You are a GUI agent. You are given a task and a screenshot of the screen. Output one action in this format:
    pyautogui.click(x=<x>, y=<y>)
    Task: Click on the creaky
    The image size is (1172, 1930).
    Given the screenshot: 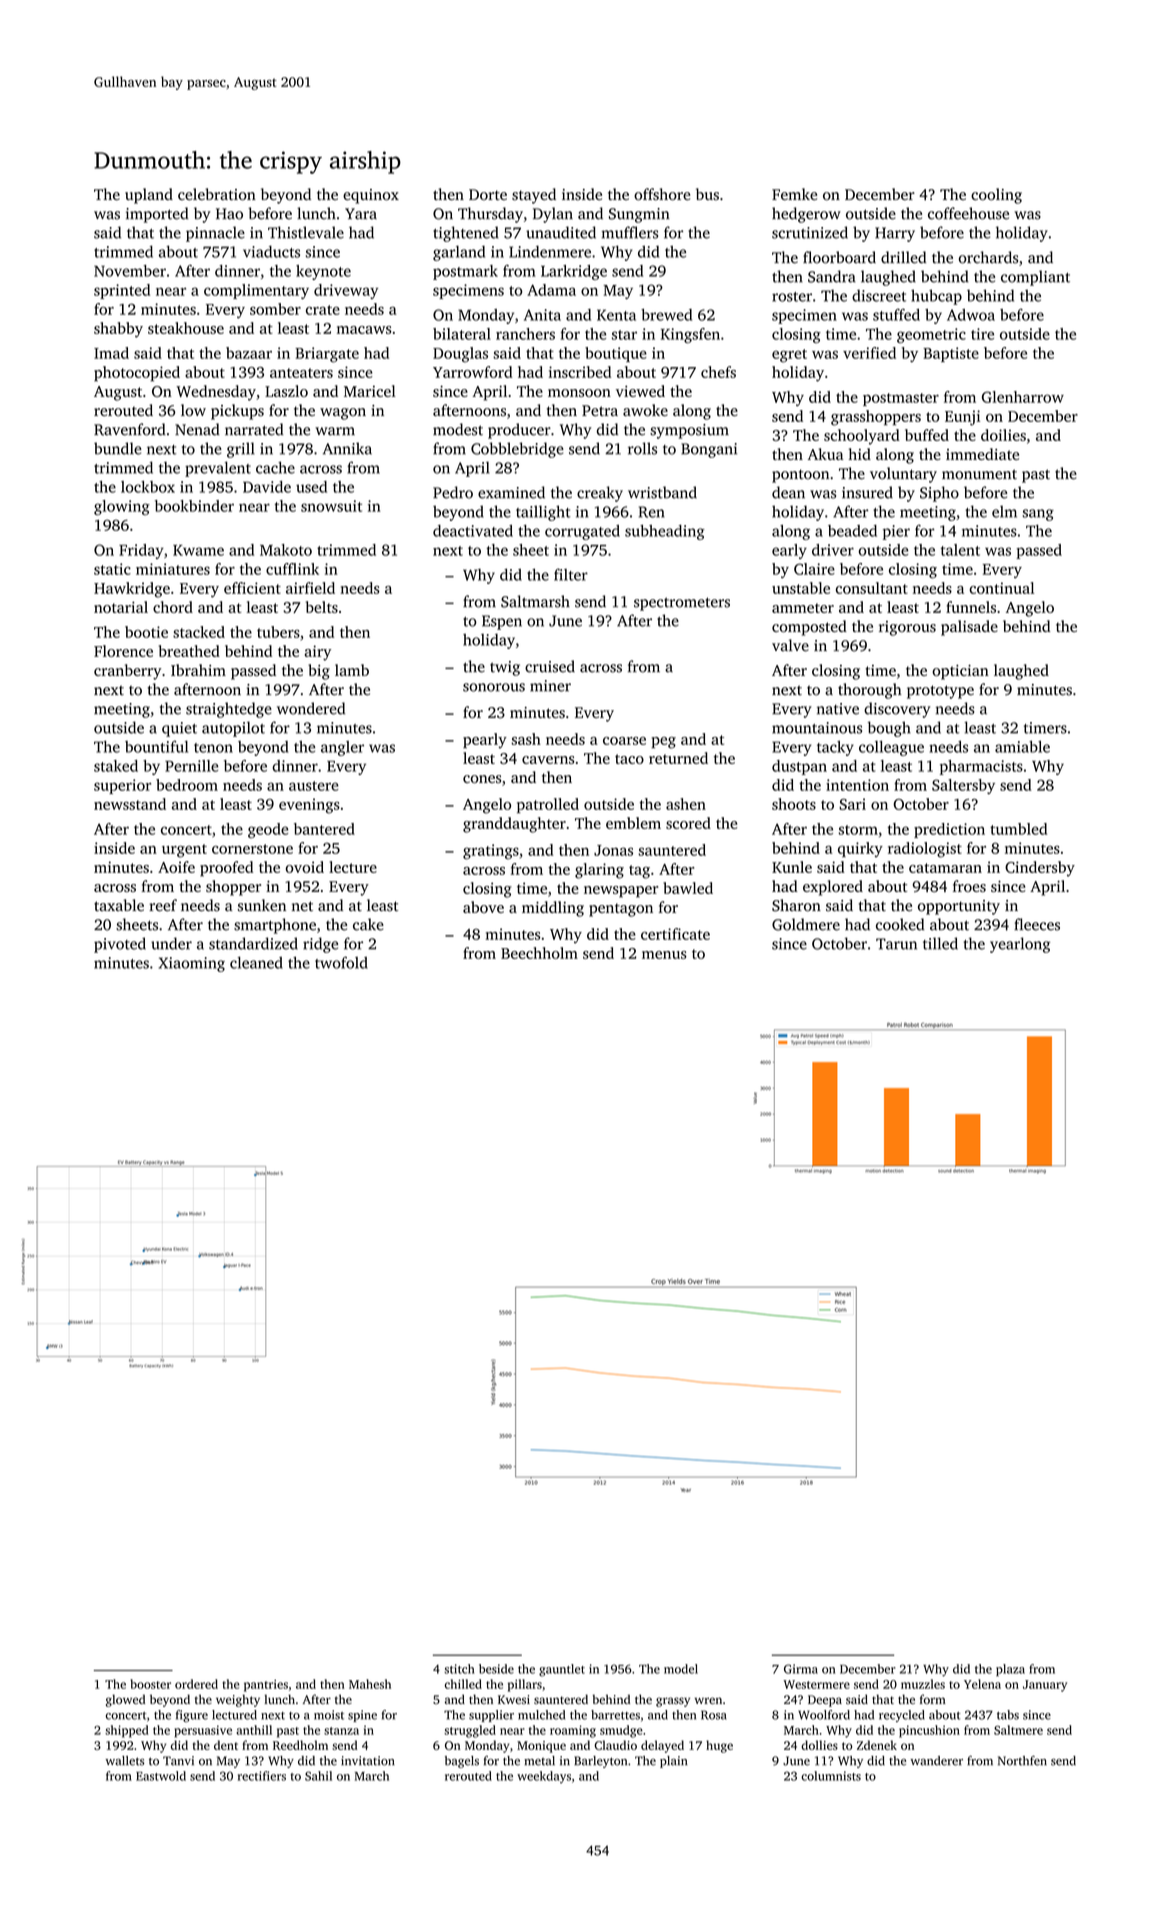 What is the action you would take?
    pyautogui.click(x=600, y=494)
